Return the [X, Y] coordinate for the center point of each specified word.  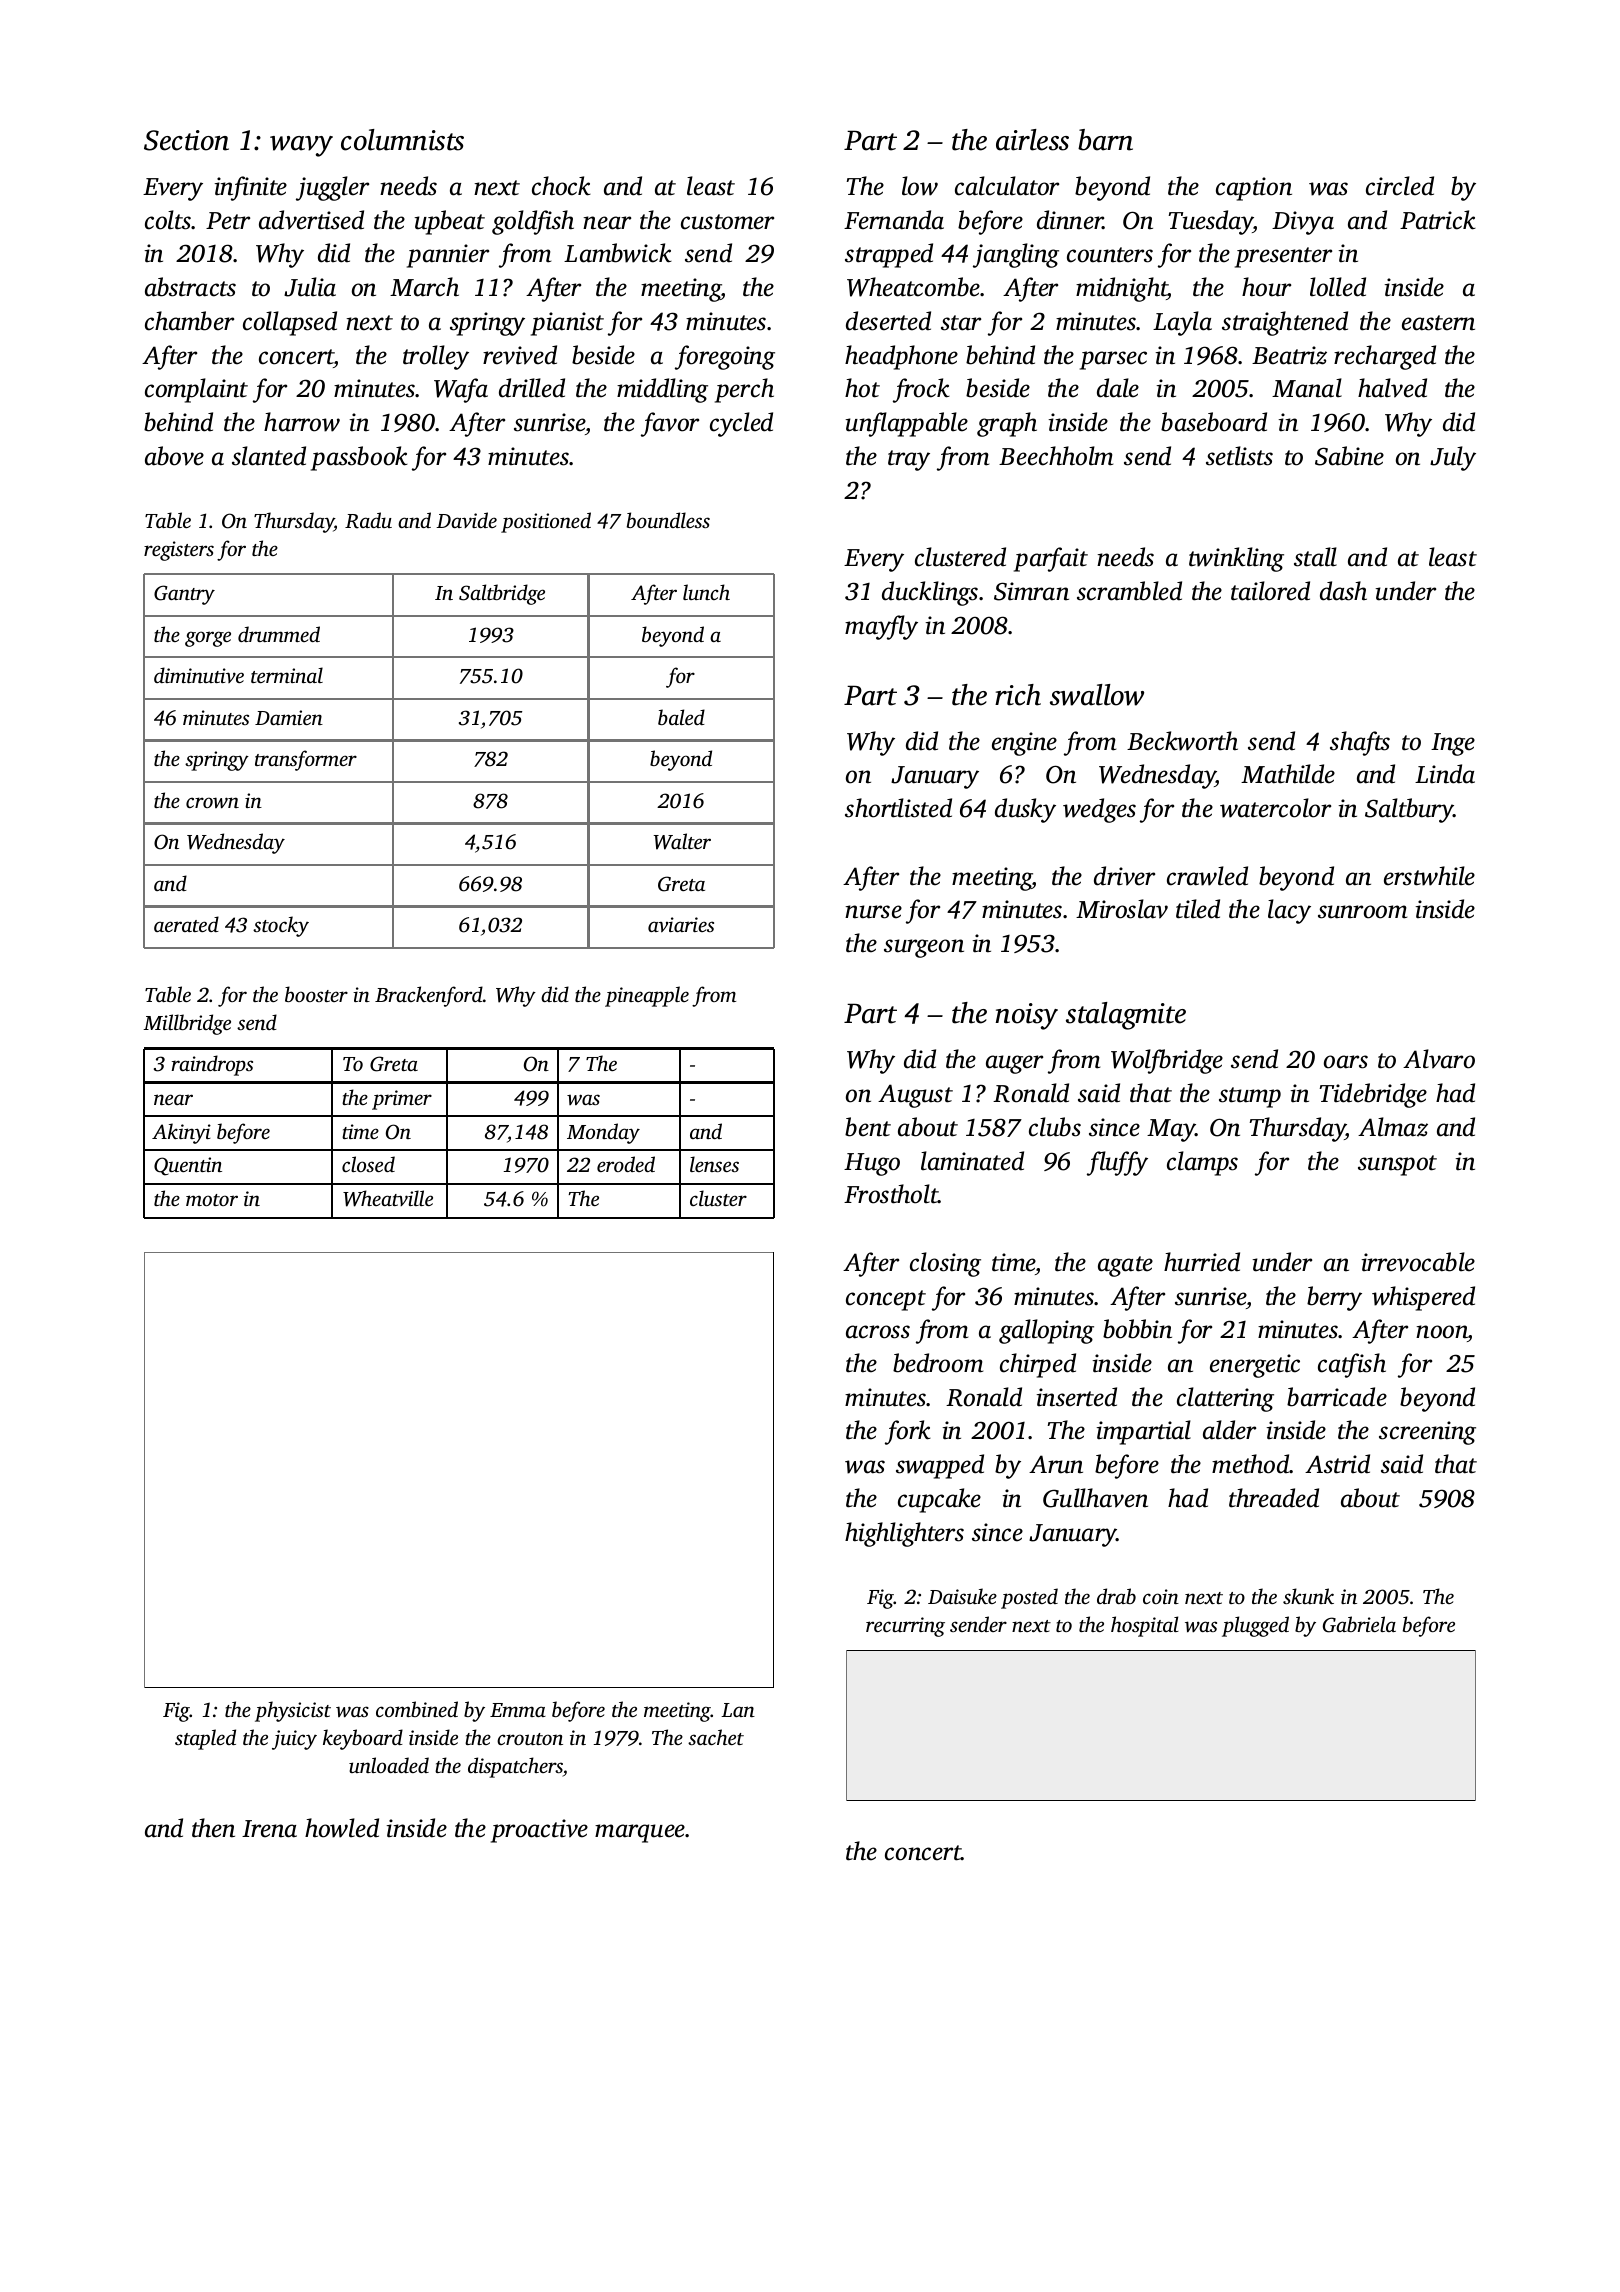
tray [909, 460]
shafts [1360, 743]
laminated [972, 1161]
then [213, 1828]
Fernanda [894, 220]
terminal [287, 675]
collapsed [290, 323]
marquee [640, 1833]
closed [368, 1164]
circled [1400, 186]
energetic [1255, 1366]
